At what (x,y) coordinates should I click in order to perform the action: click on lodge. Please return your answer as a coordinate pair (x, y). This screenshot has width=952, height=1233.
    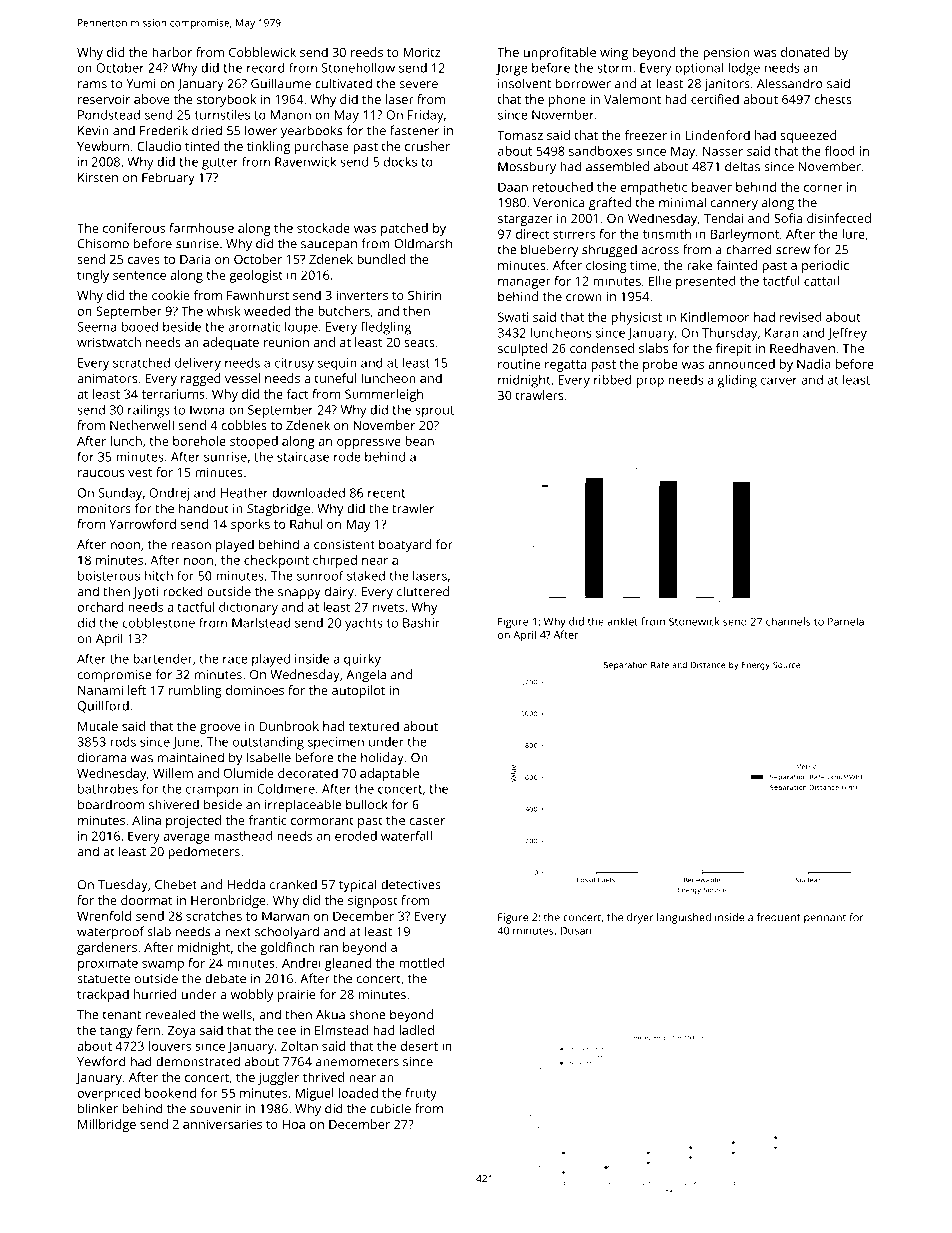
    Looking at the image, I should click on (744, 69).
